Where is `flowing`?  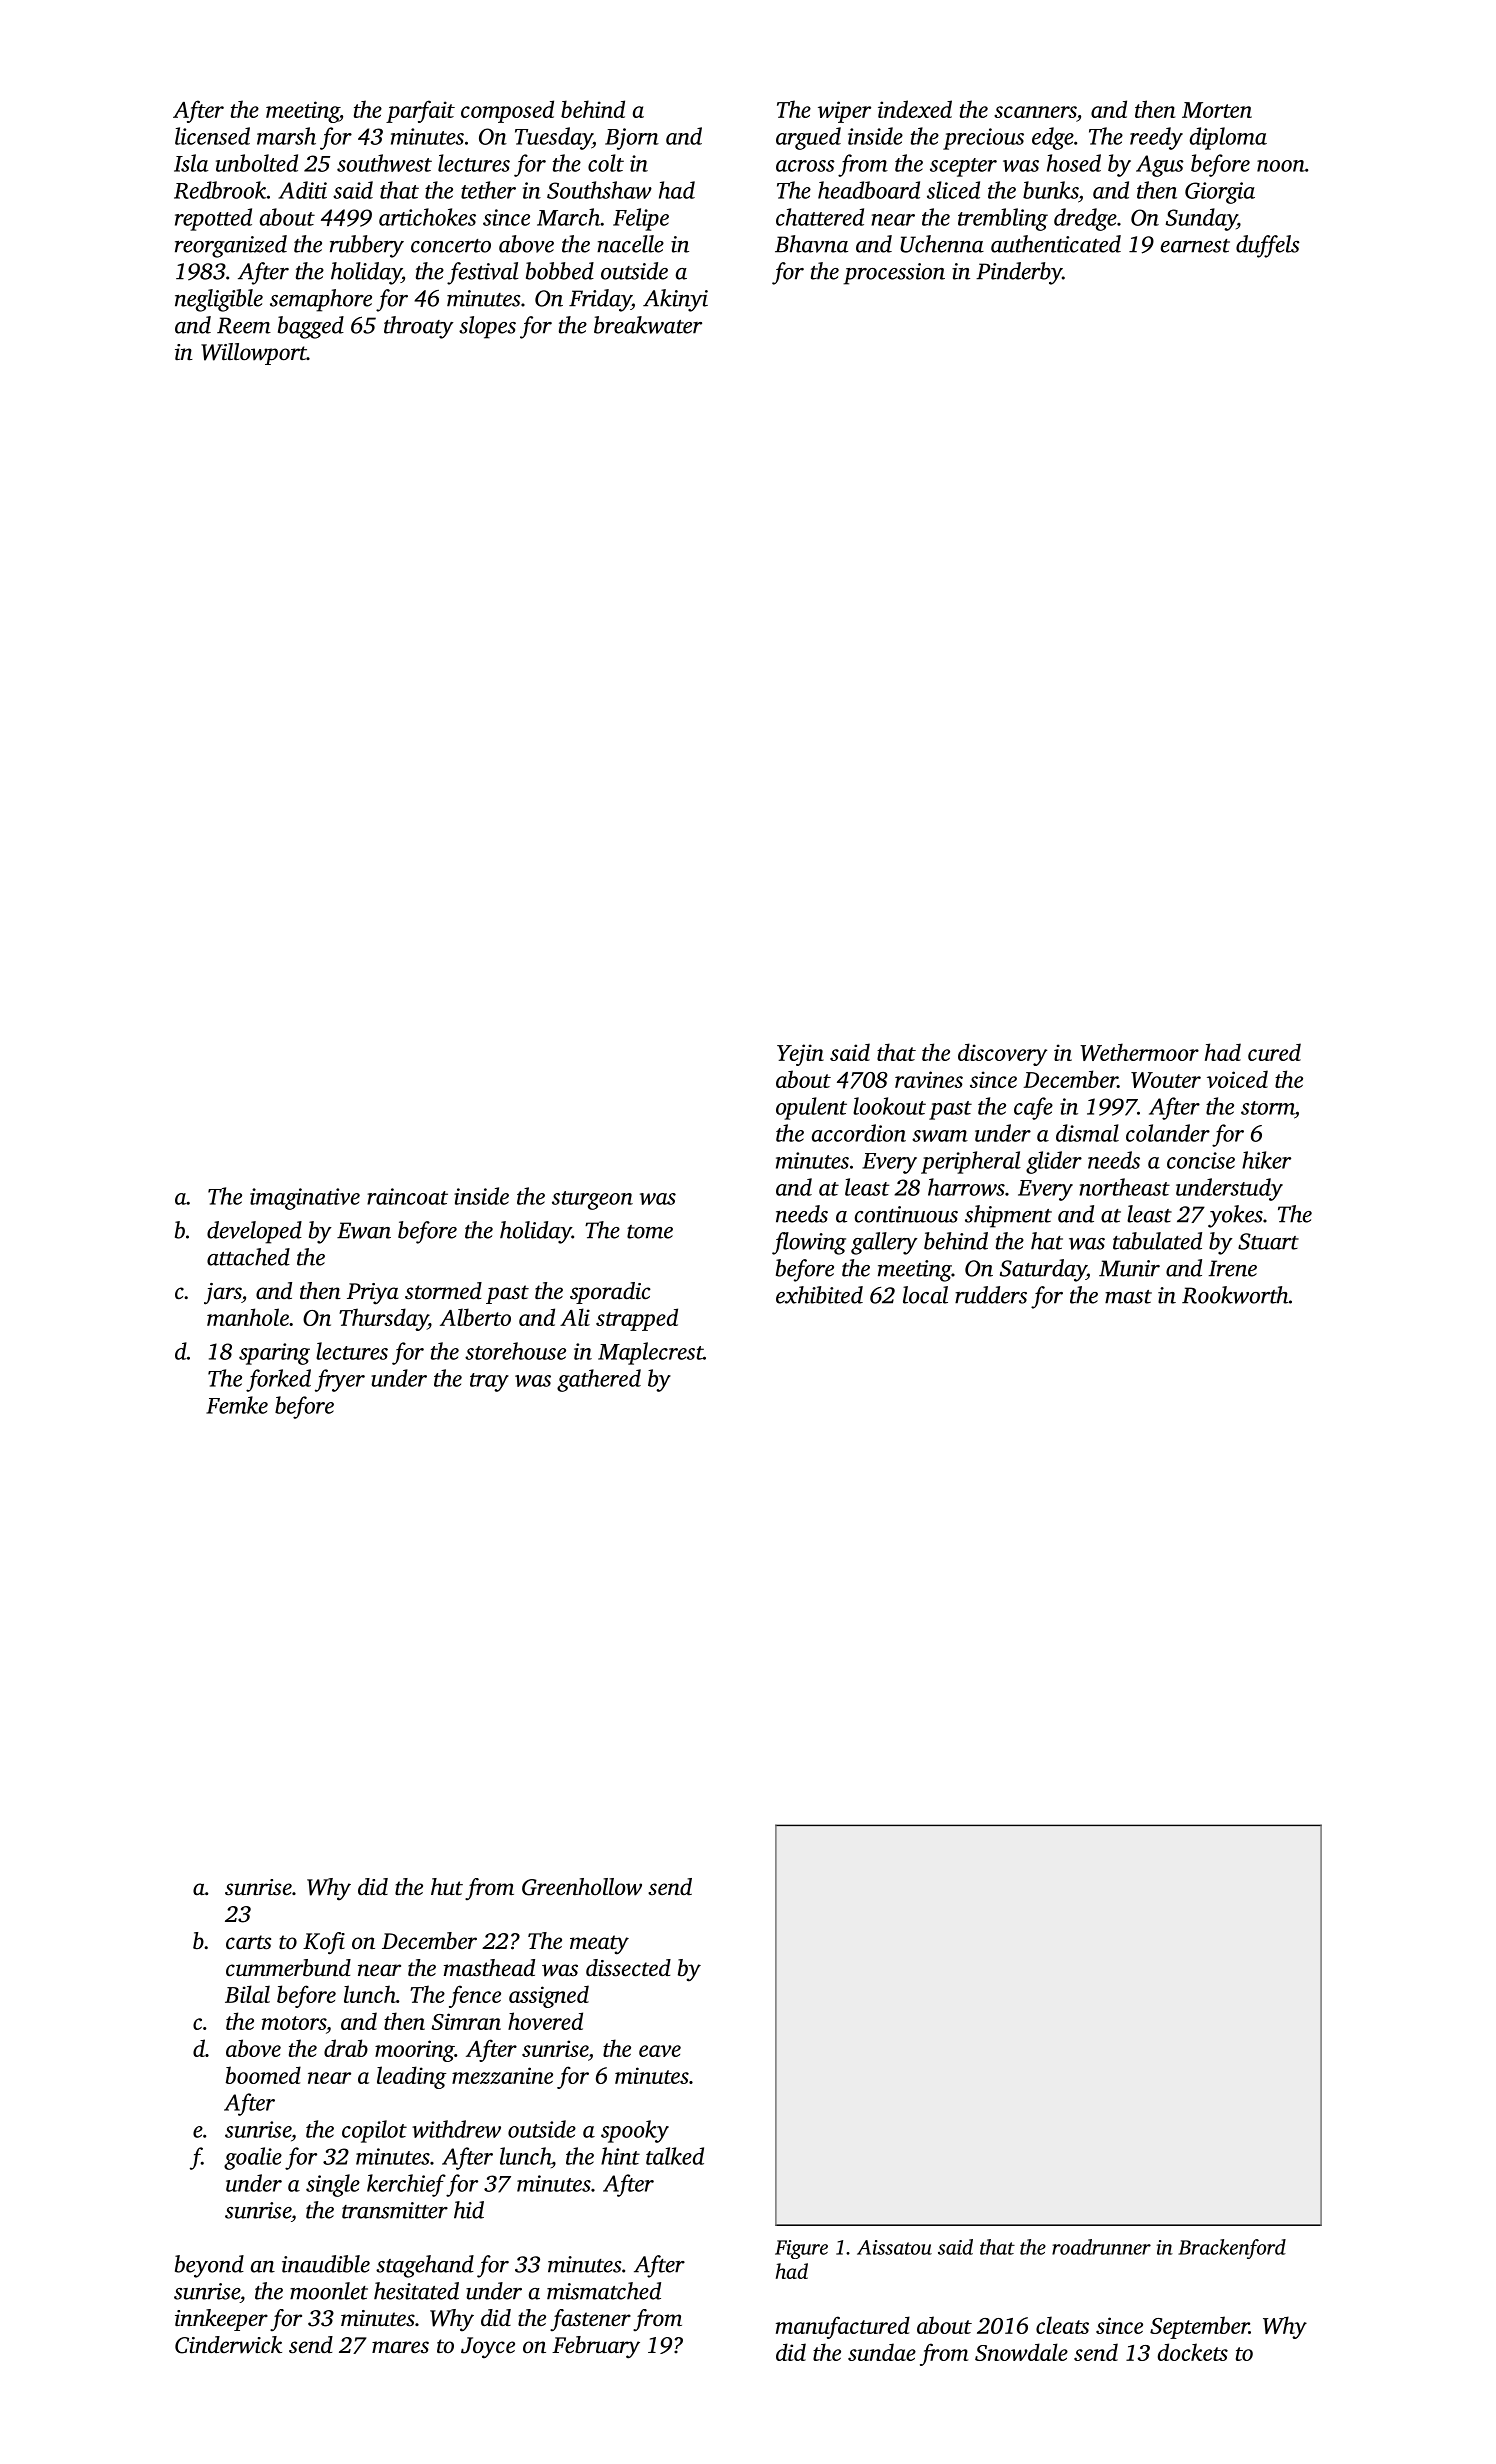
flowing is located at coordinates (809, 1243).
